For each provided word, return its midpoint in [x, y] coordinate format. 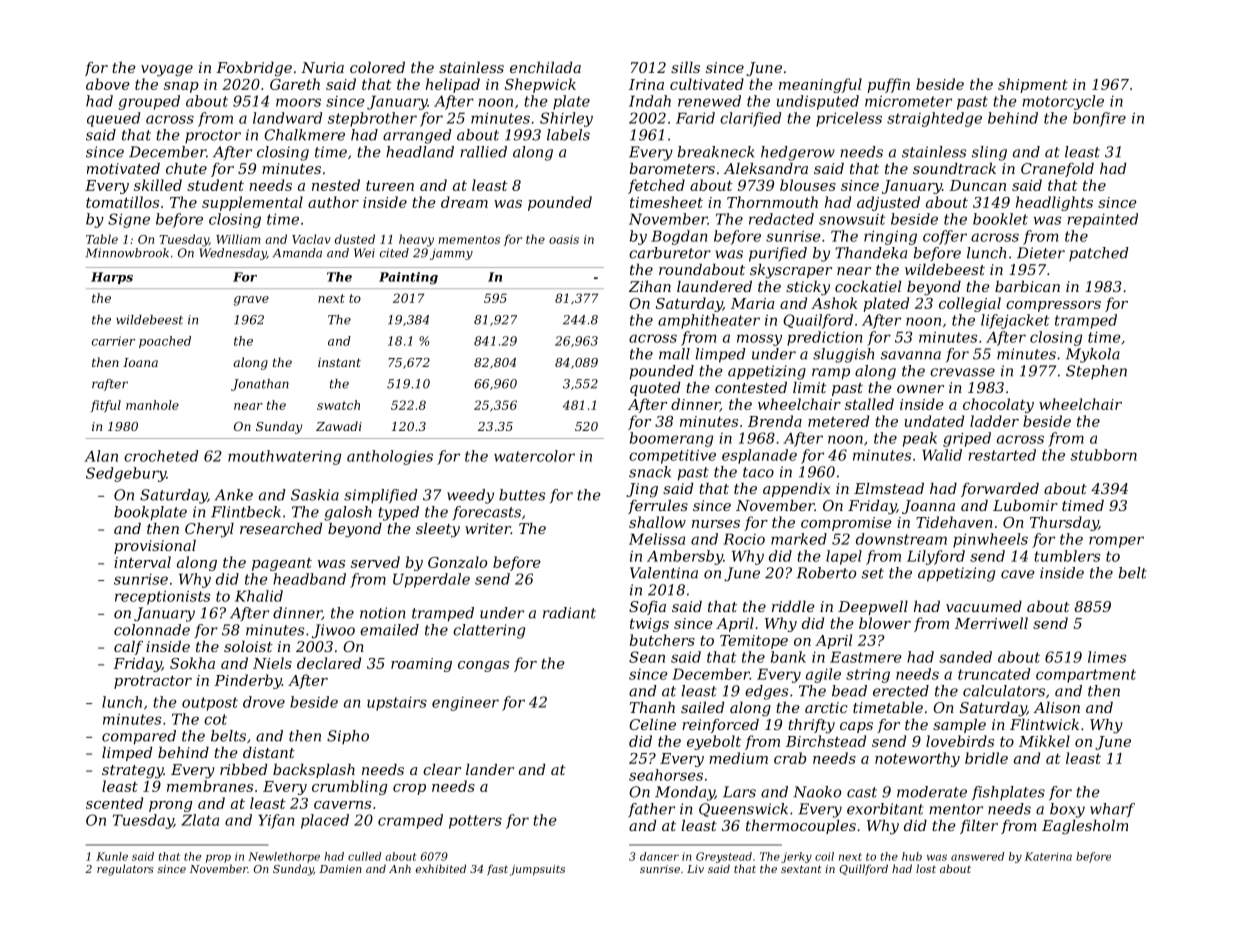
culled [364, 856]
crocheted [161, 456]
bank [788, 657]
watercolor [534, 456]
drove [264, 702]
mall [674, 354]
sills [685, 67]
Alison [1057, 707]
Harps [112, 278]
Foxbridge [254, 69]
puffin [889, 85]
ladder [994, 421]
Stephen [1096, 372]
